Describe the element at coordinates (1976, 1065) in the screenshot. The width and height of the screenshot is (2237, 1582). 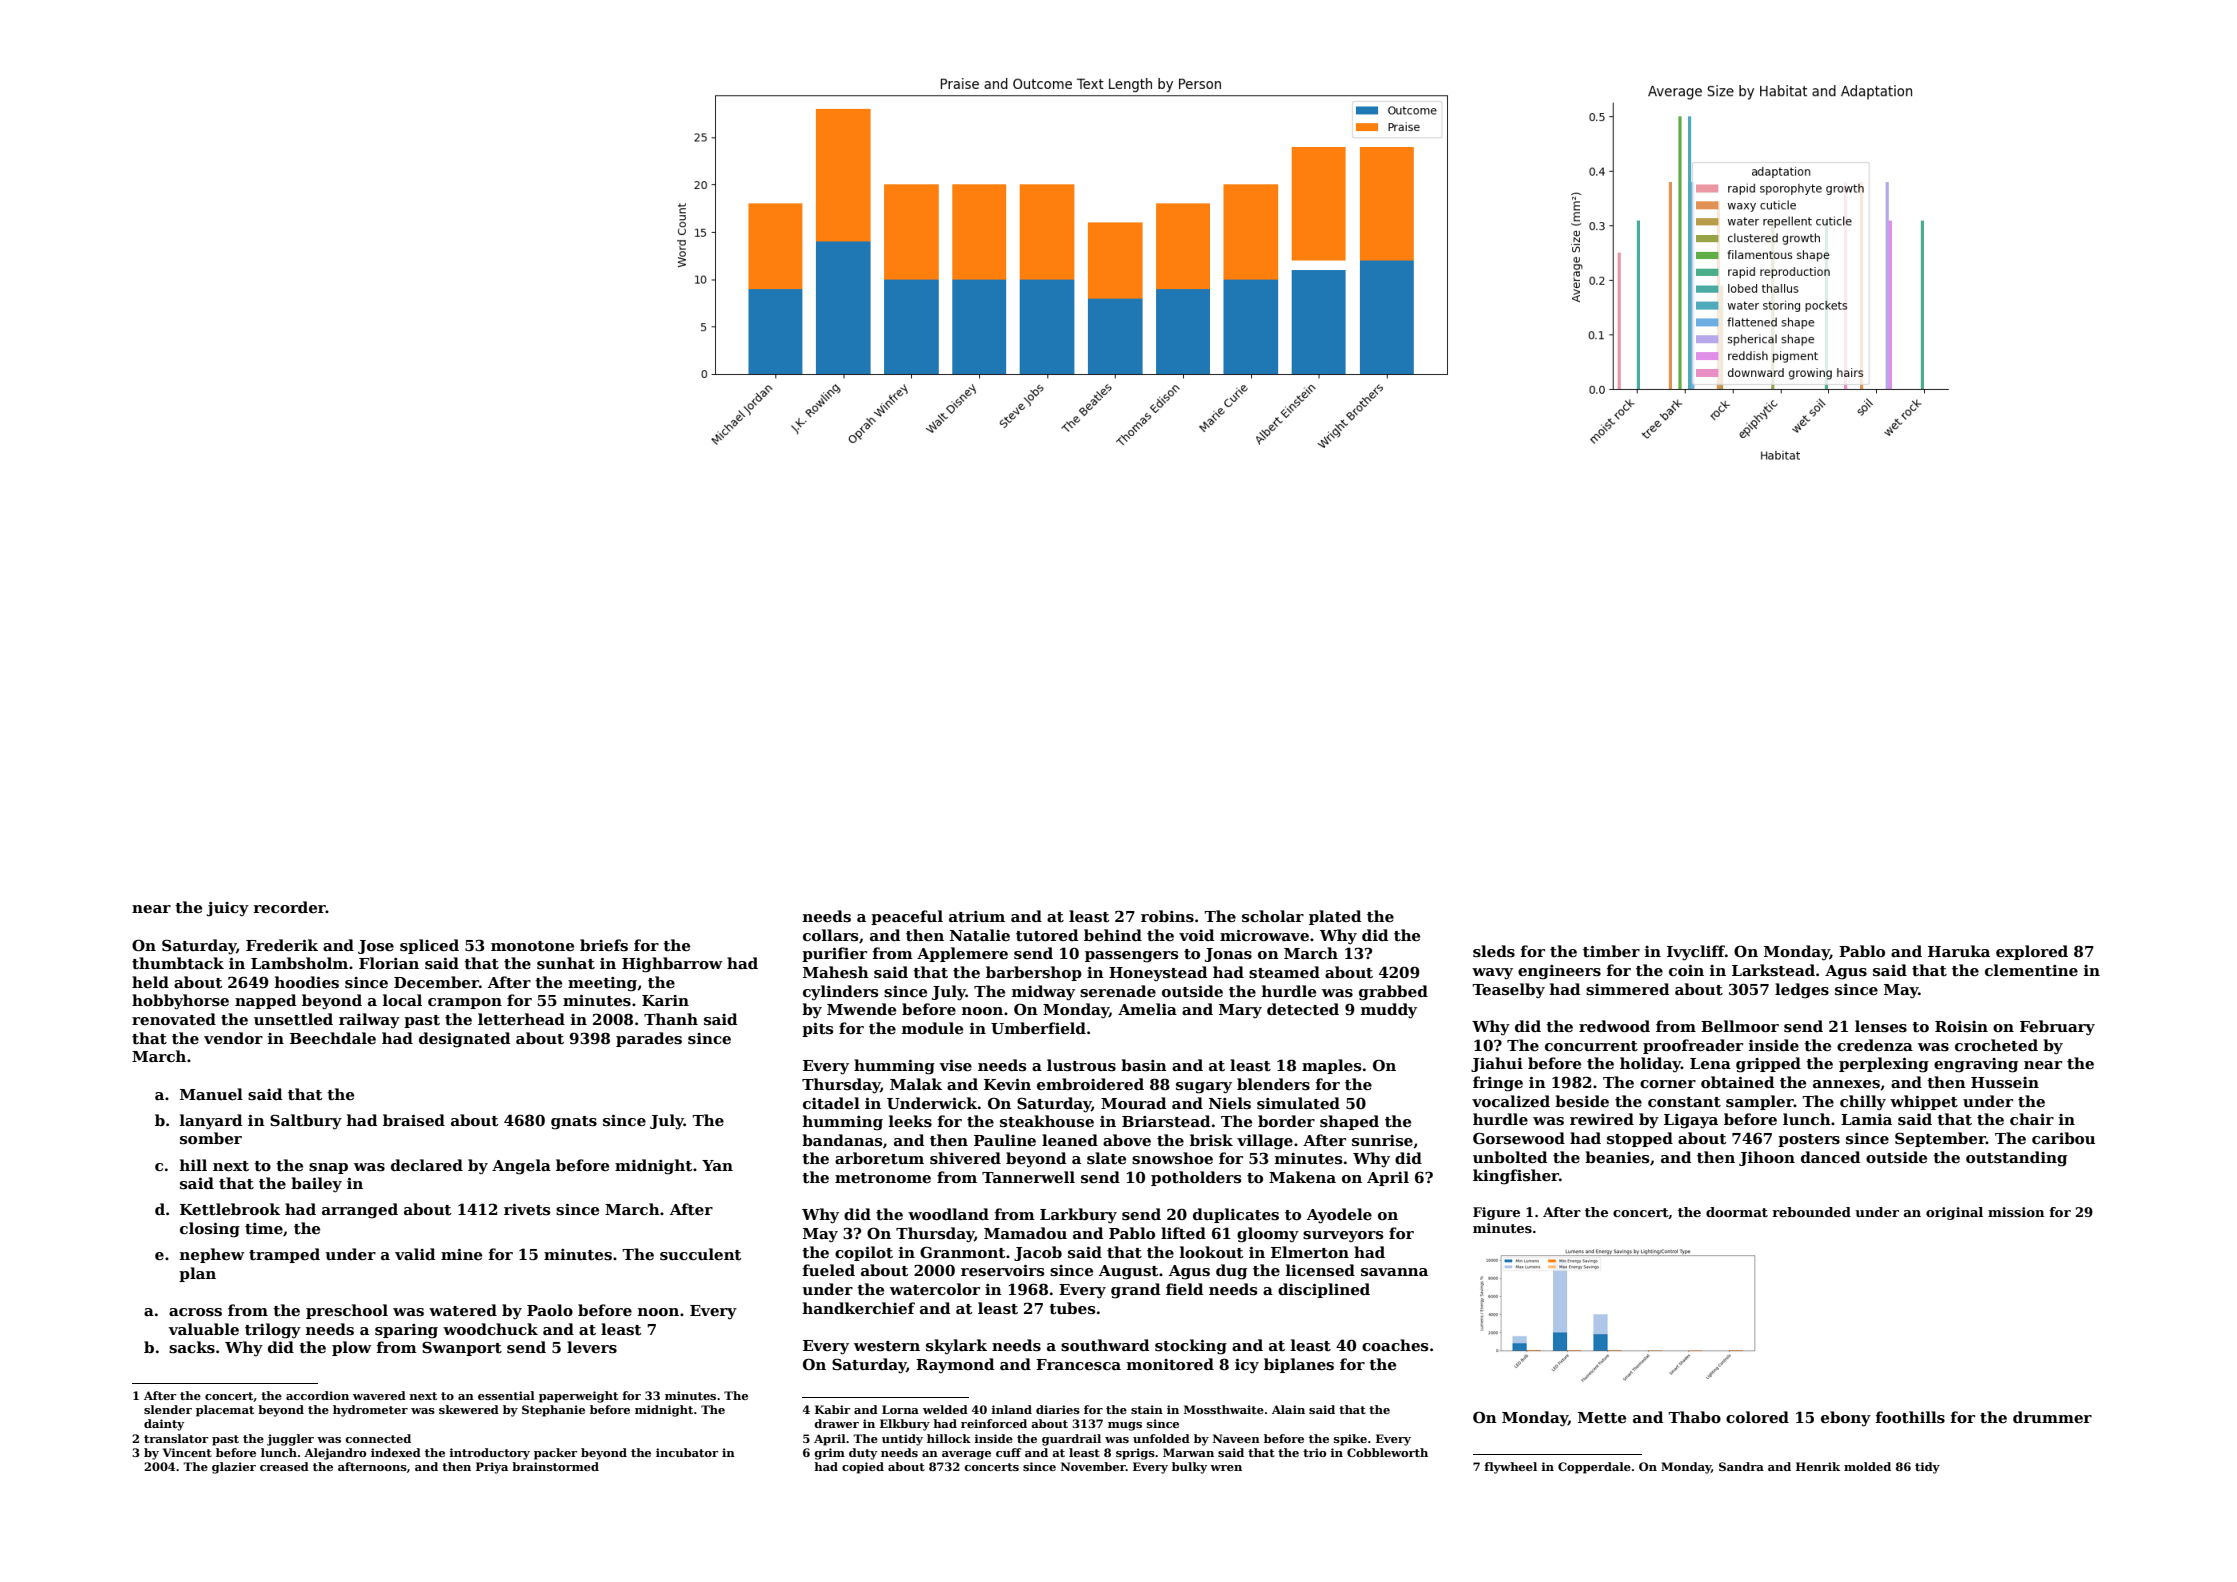
I see `engraving` at that location.
